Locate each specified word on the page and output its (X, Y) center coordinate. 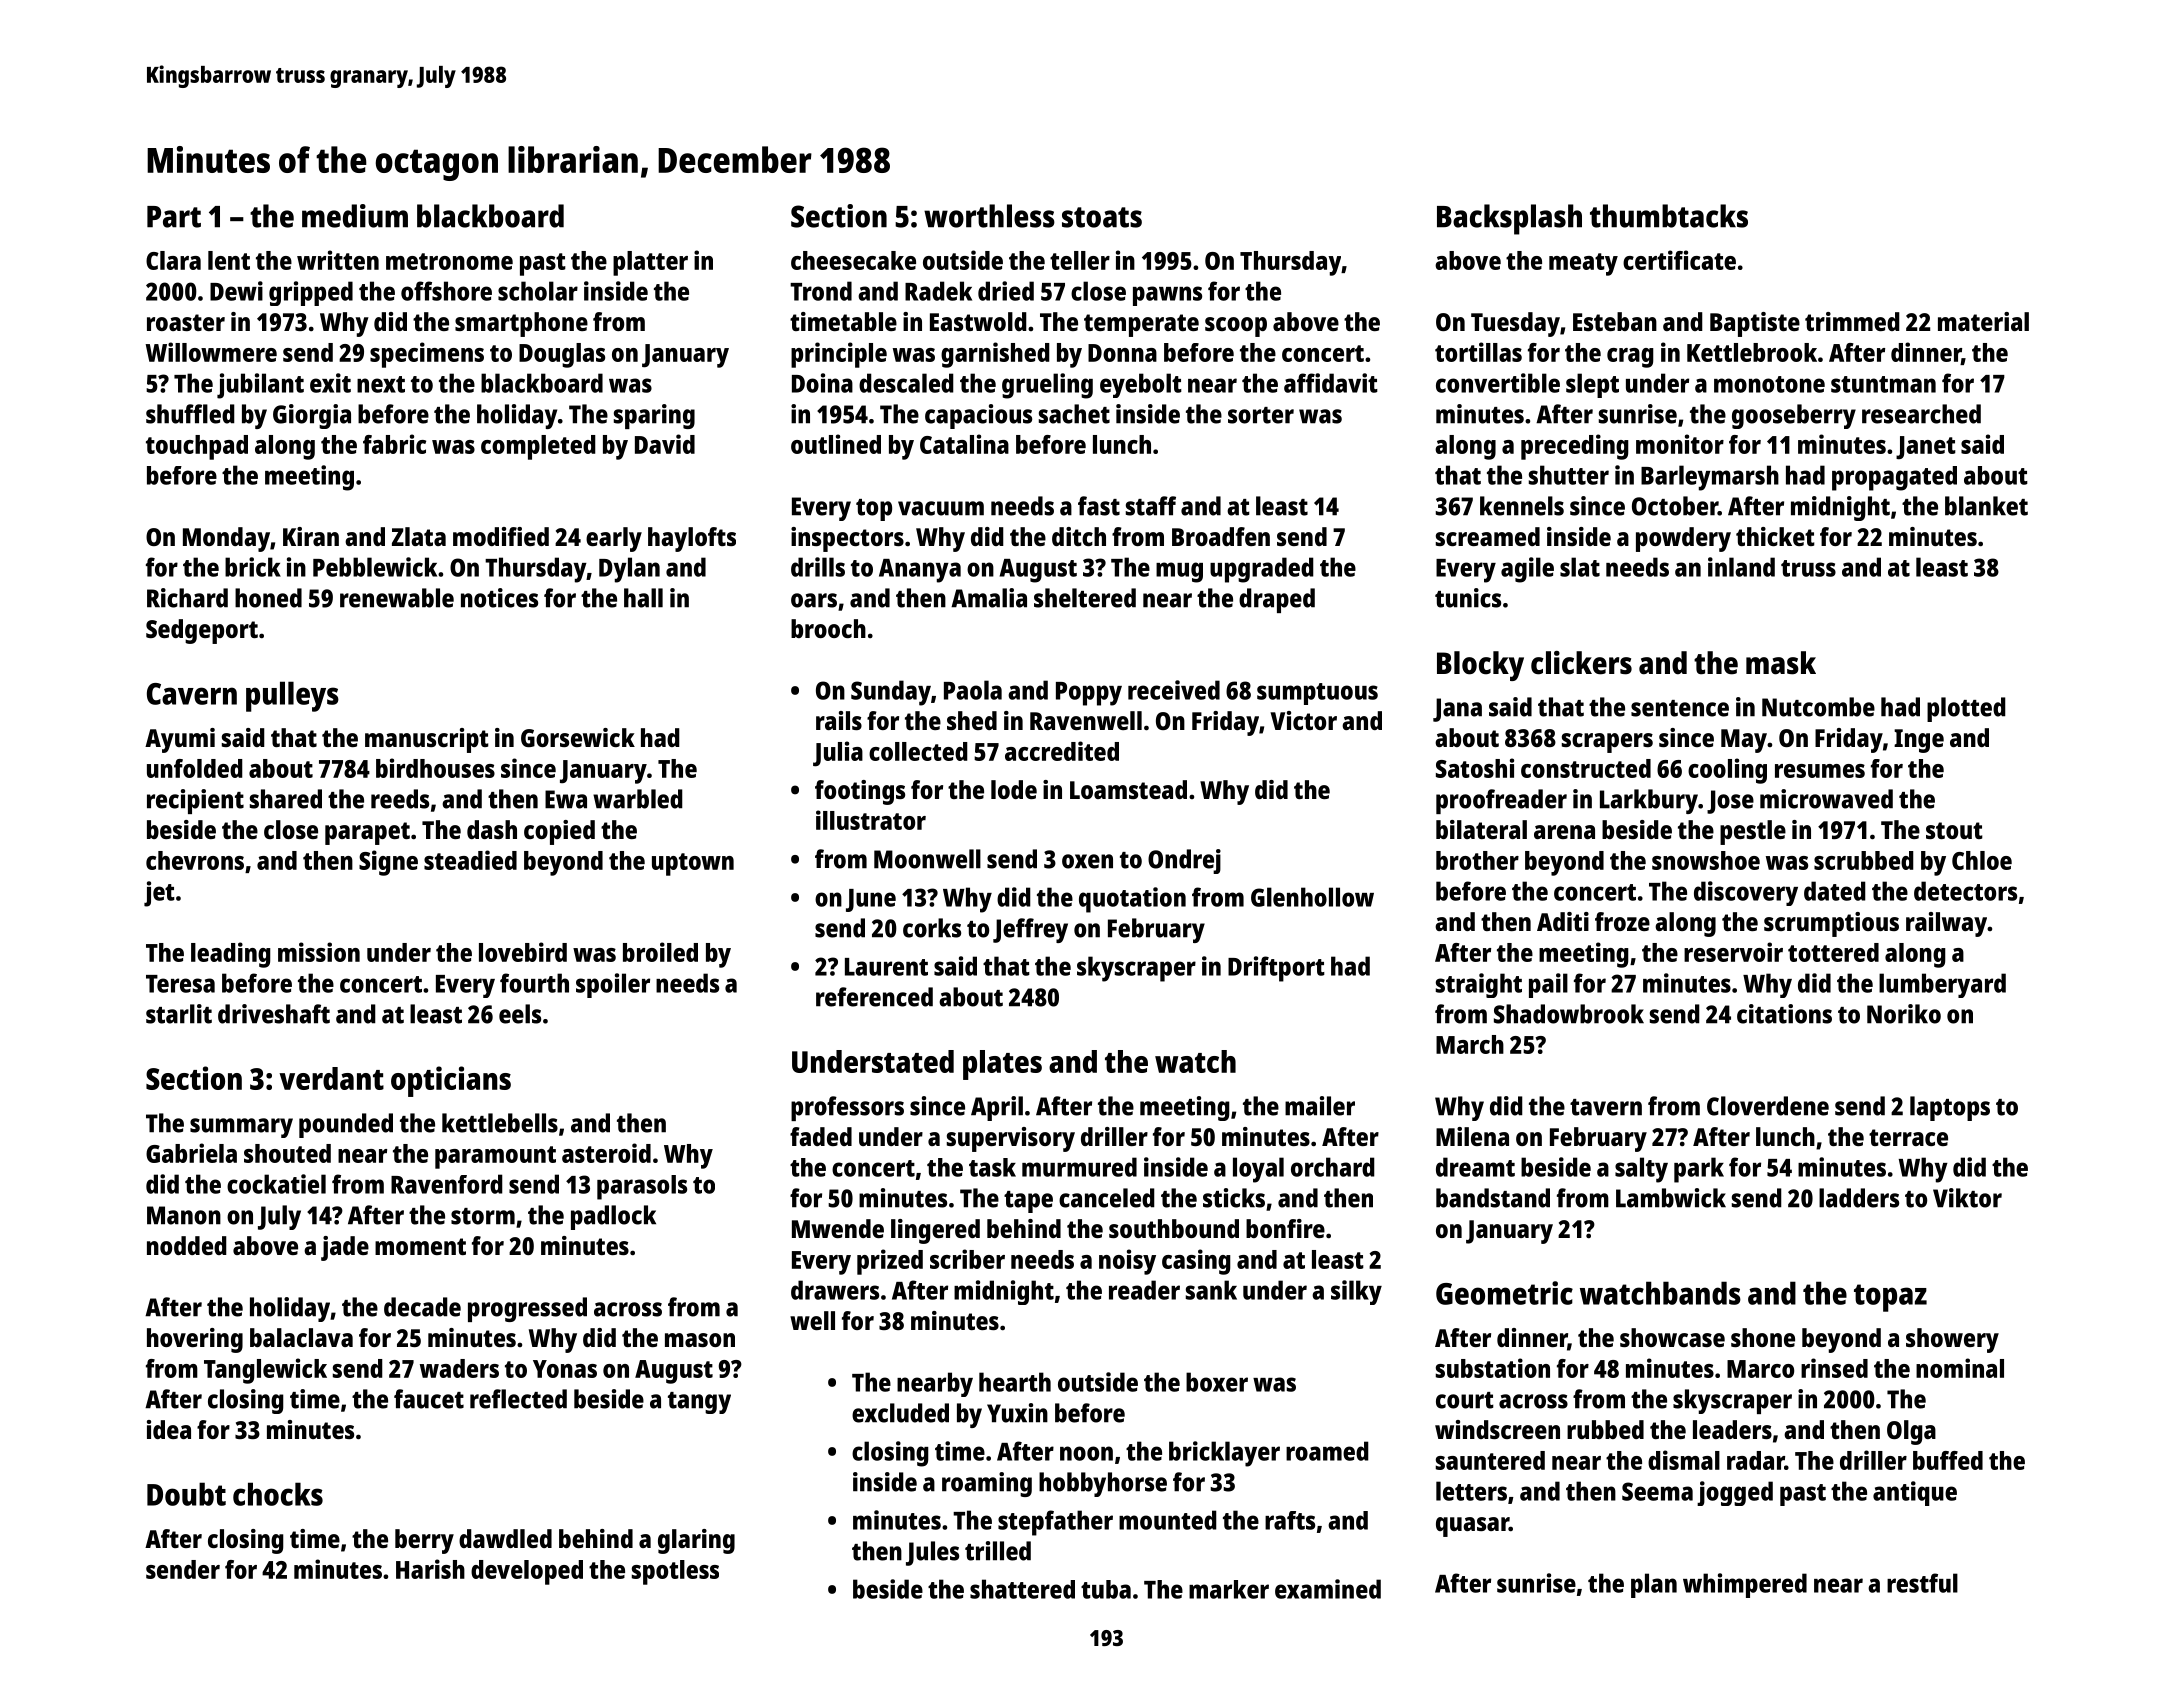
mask (1781, 663)
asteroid (606, 1153)
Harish (430, 1569)
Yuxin (1017, 1413)
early (614, 539)
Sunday (891, 693)
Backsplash (1509, 219)
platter (650, 263)
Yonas (565, 1369)
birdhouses (435, 768)
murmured (1079, 1167)
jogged (1735, 1493)
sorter (1261, 415)
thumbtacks (1669, 216)
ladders (1859, 1198)
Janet (1926, 448)
